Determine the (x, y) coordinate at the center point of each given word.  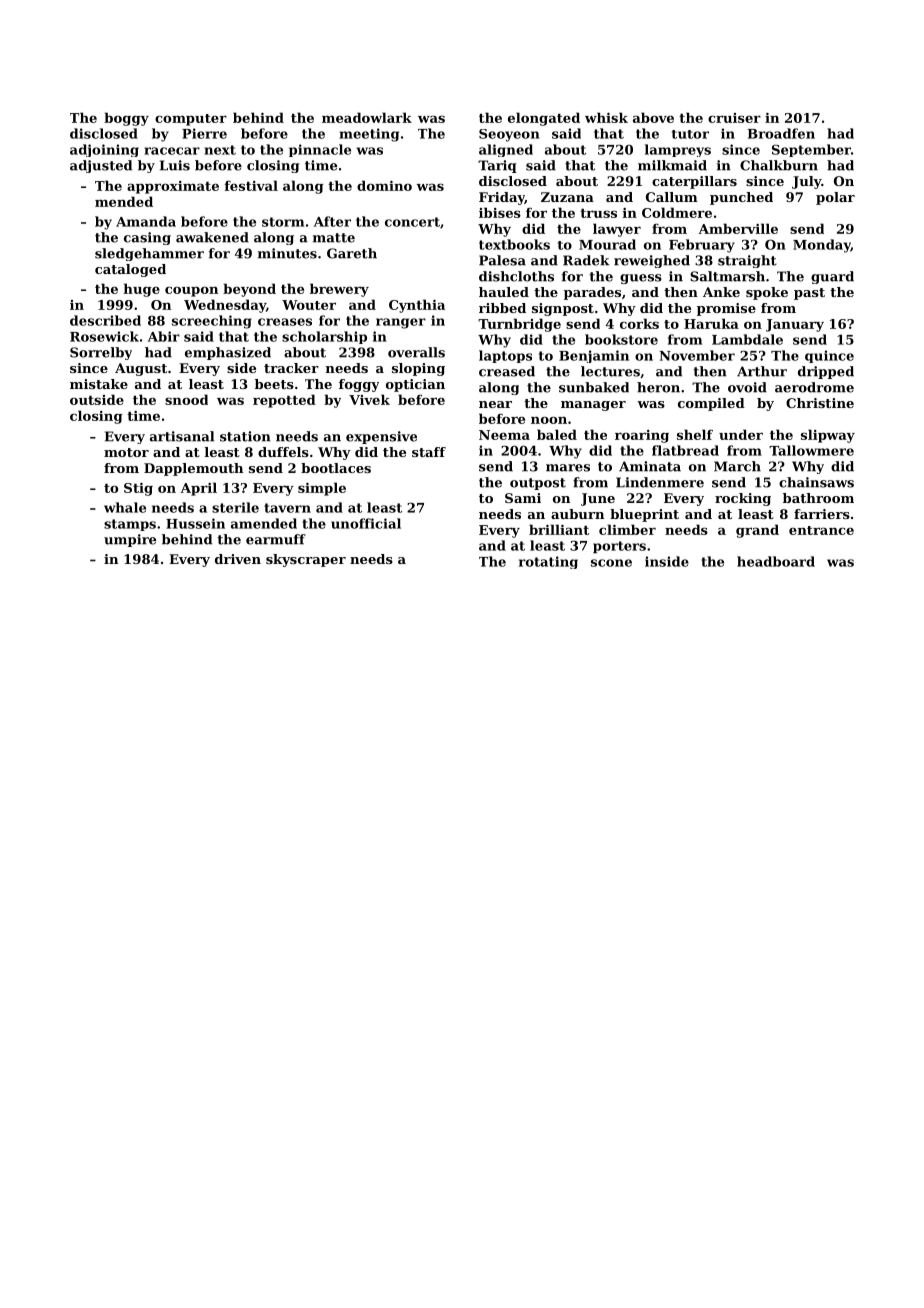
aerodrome (814, 387)
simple (322, 489)
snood (186, 399)
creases (285, 322)
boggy (126, 119)
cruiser (734, 118)
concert (412, 222)
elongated (544, 119)
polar (835, 198)
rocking (743, 499)
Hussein (195, 523)
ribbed (502, 308)
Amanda (146, 221)
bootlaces (336, 468)
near (495, 404)
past (809, 294)
